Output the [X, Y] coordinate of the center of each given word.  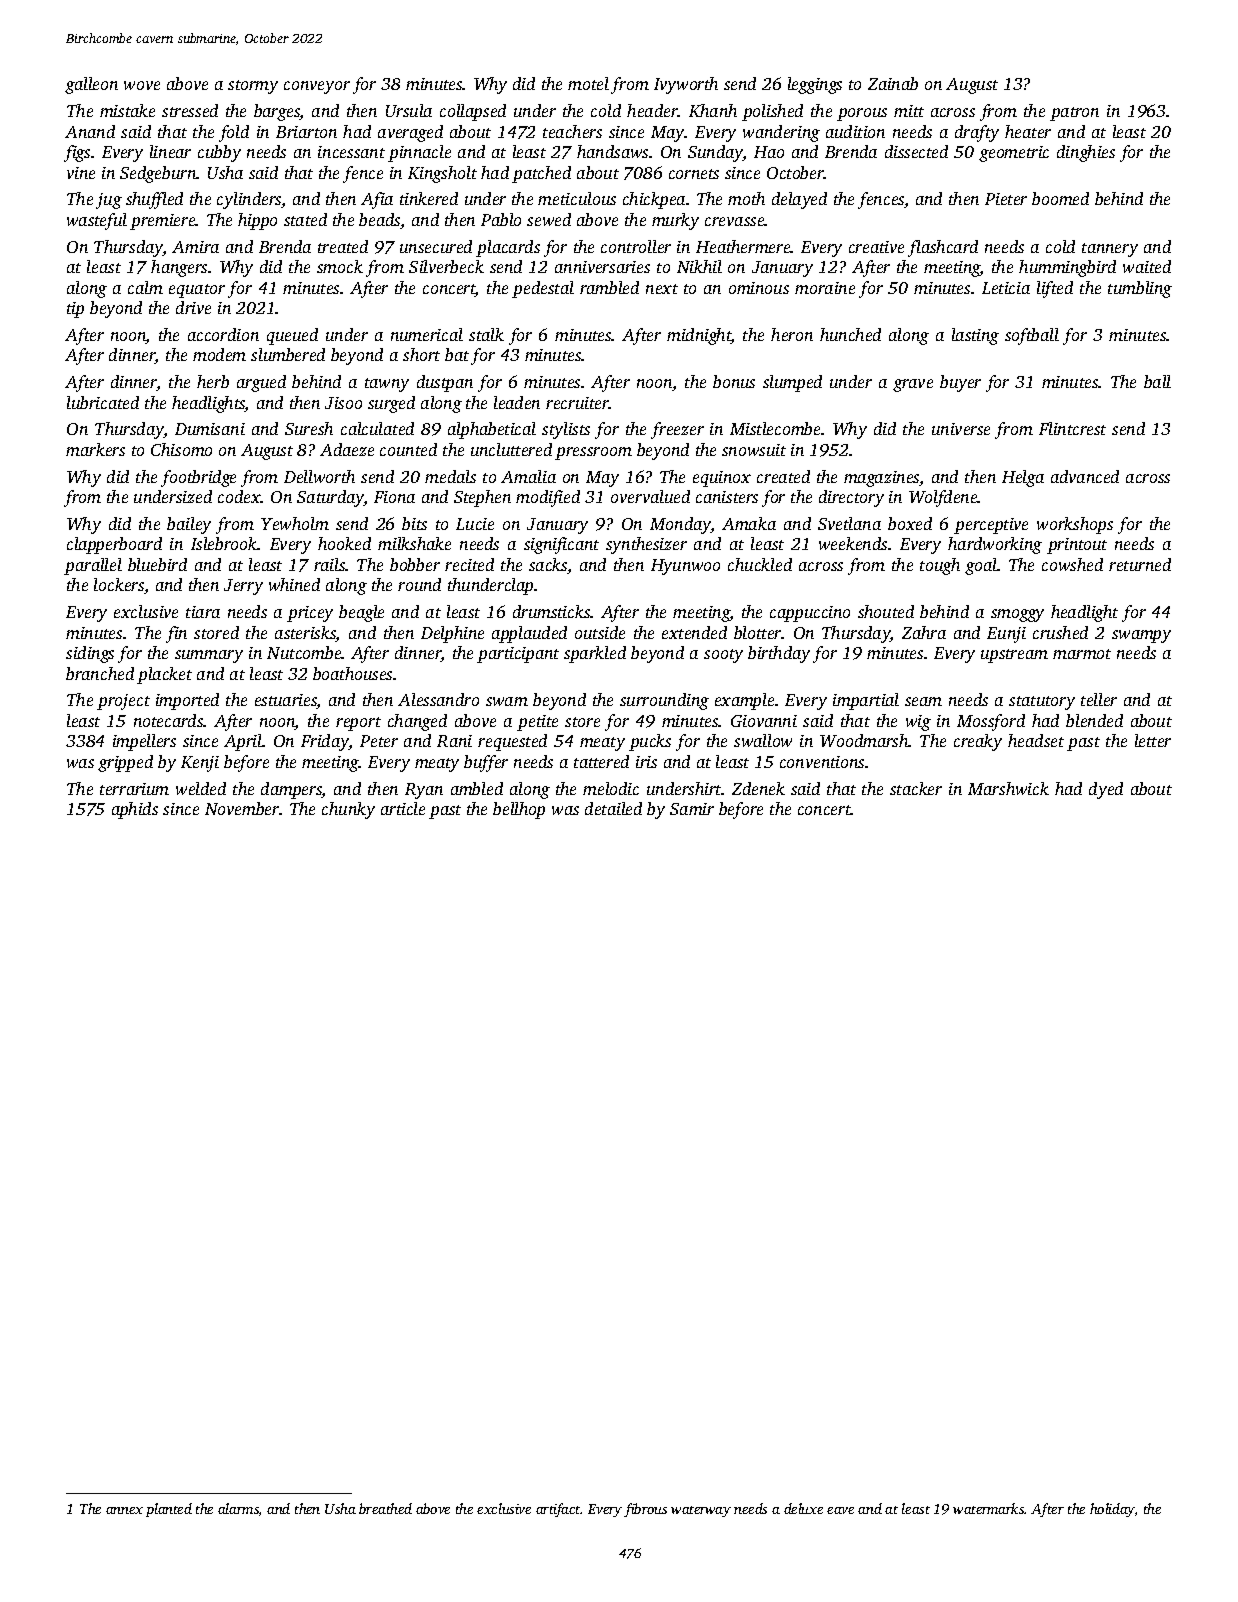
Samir [692, 809]
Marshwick [1008, 788]
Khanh [713, 110]
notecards [169, 720]
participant [518, 655]
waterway [701, 1511]
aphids [135, 810]
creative [876, 247]
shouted [886, 611]
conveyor [317, 87]
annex [124, 1510]
